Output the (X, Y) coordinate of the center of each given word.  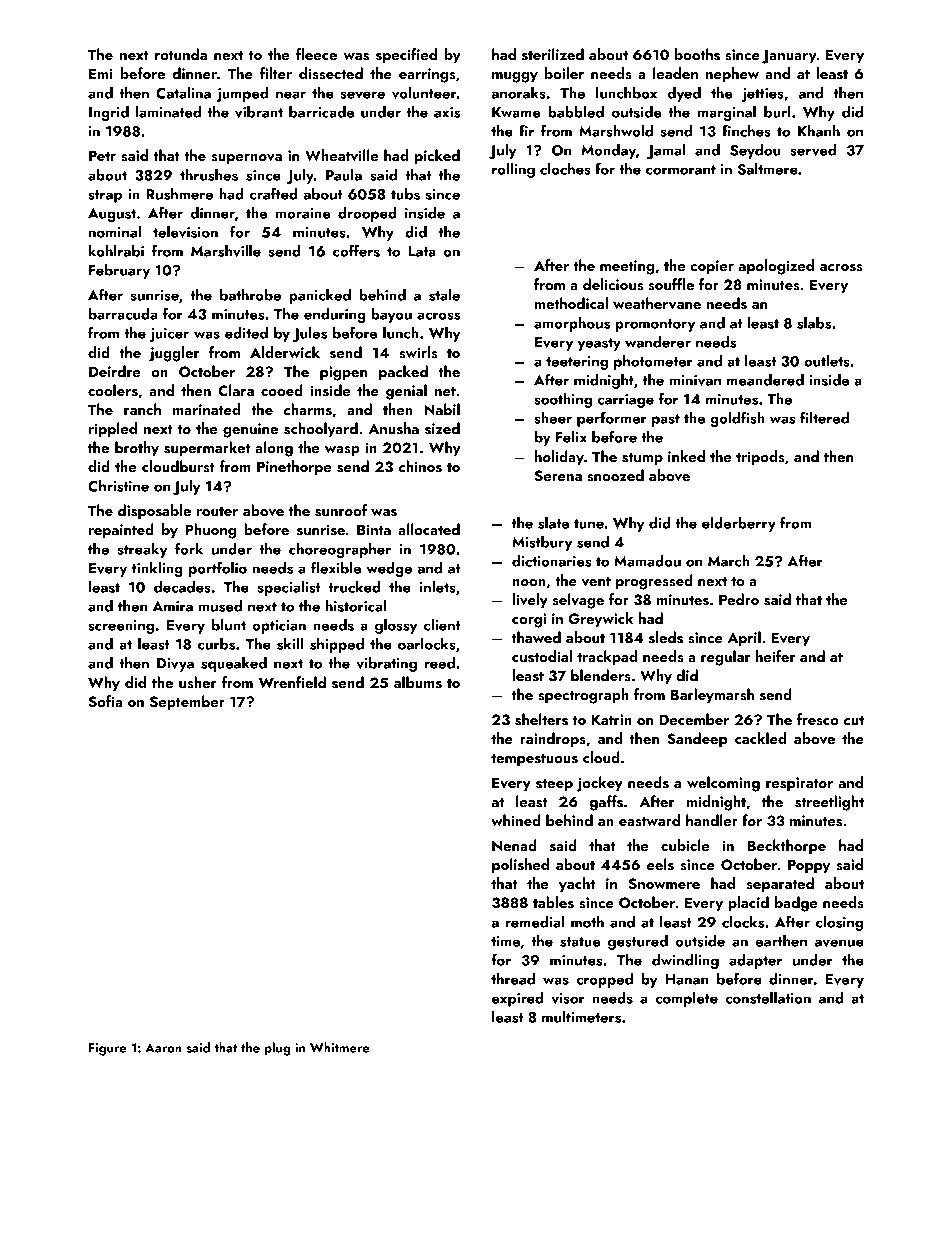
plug (277, 1049)
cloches (565, 169)
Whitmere (339, 1047)
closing (839, 923)
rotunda (181, 54)
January (789, 56)
